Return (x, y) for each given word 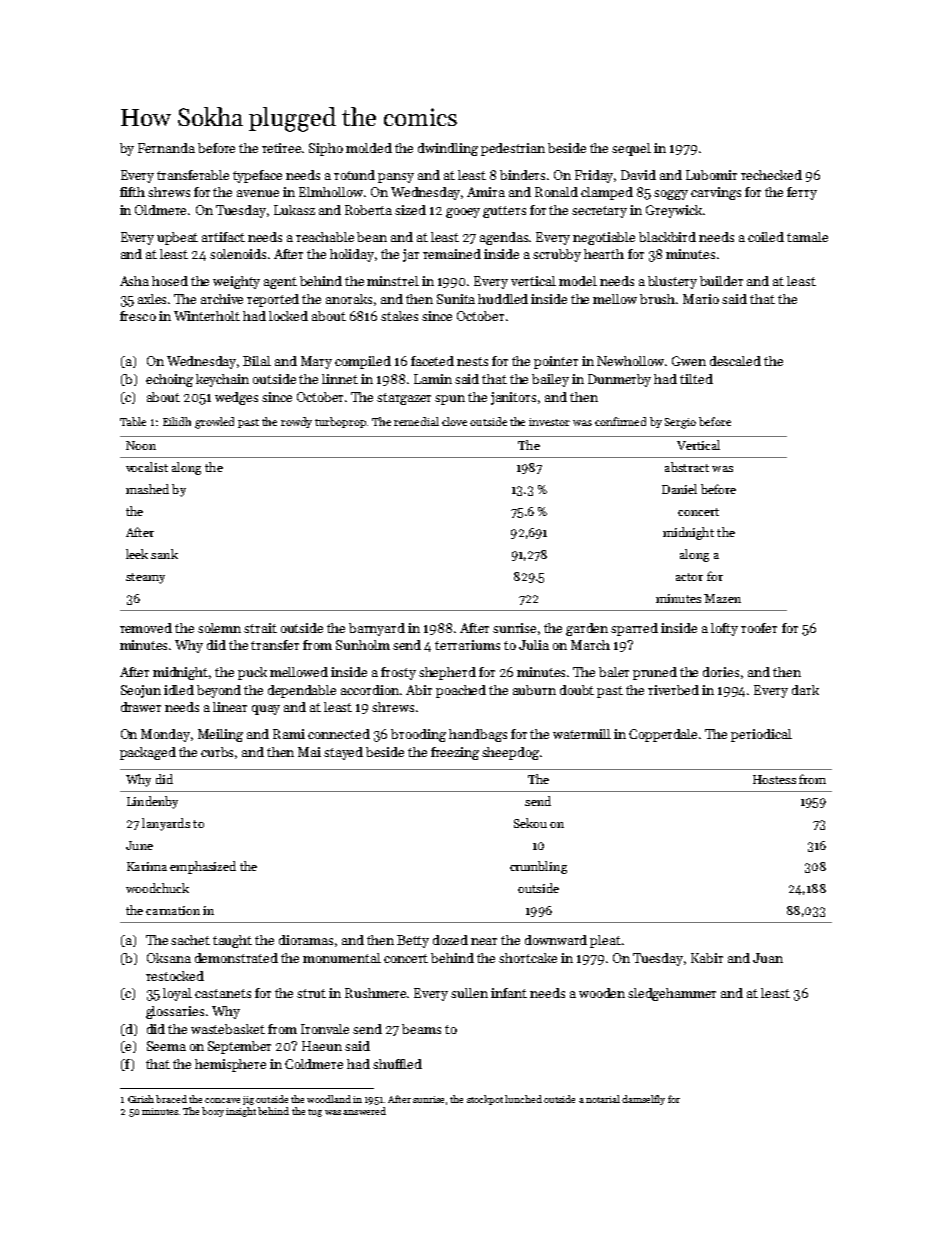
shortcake (528, 958)
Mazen (722, 598)
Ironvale (325, 1029)
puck (252, 673)
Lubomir (711, 175)
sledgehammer (672, 994)
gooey (463, 213)
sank (164, 554)
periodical (761, 735)
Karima (147, 866)
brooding (418, 735)
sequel (631, 149)
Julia (534, 645)
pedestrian (513, 149)
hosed (170, 281)
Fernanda (166, 148)
